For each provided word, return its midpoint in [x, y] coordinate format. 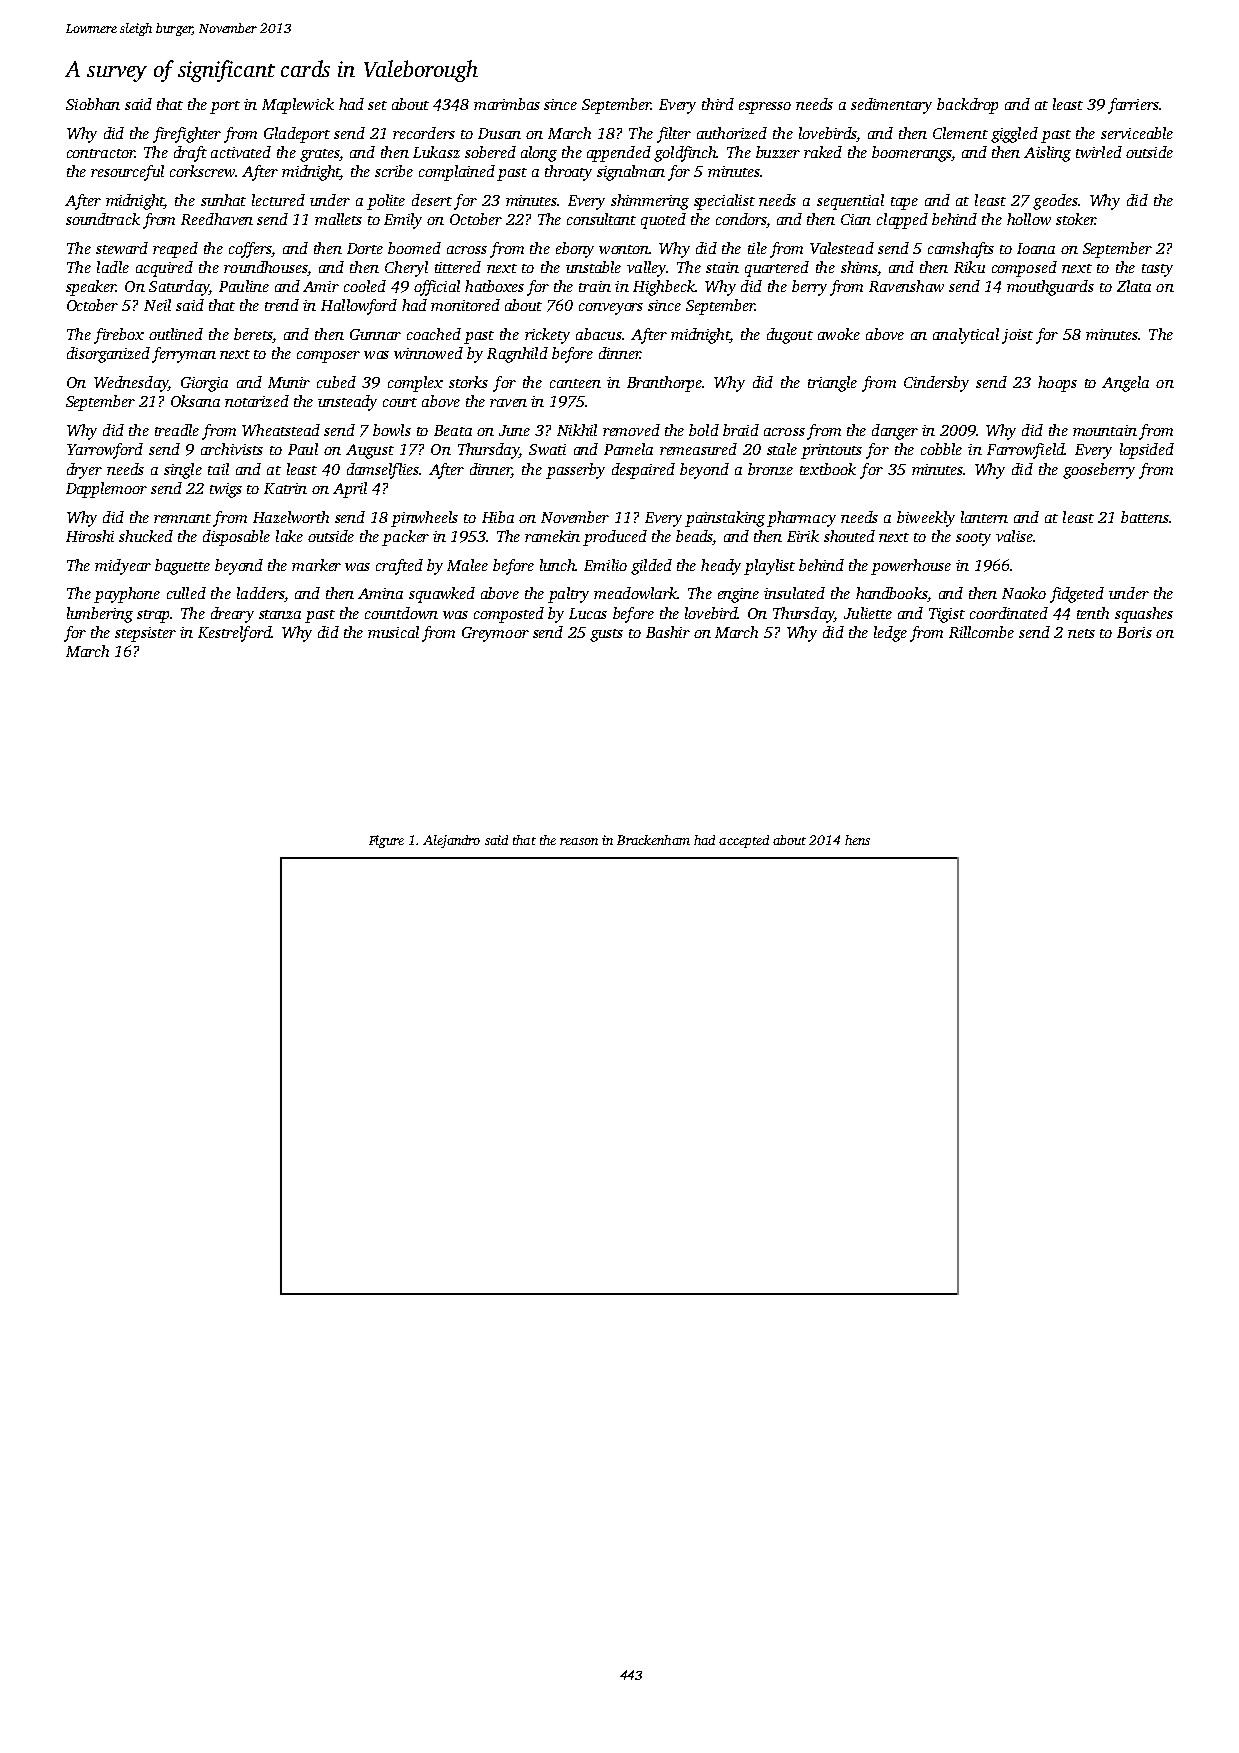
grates [319, 155]
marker [316, 565]
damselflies [383, 471]
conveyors [611, 309]
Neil [157, 305]
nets [1081, 633]
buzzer [778, 152]
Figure [386, 841]
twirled [1099, 152]
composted [509, 615]
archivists [232, 449]
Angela [1125, 384]
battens [1145, 517]
